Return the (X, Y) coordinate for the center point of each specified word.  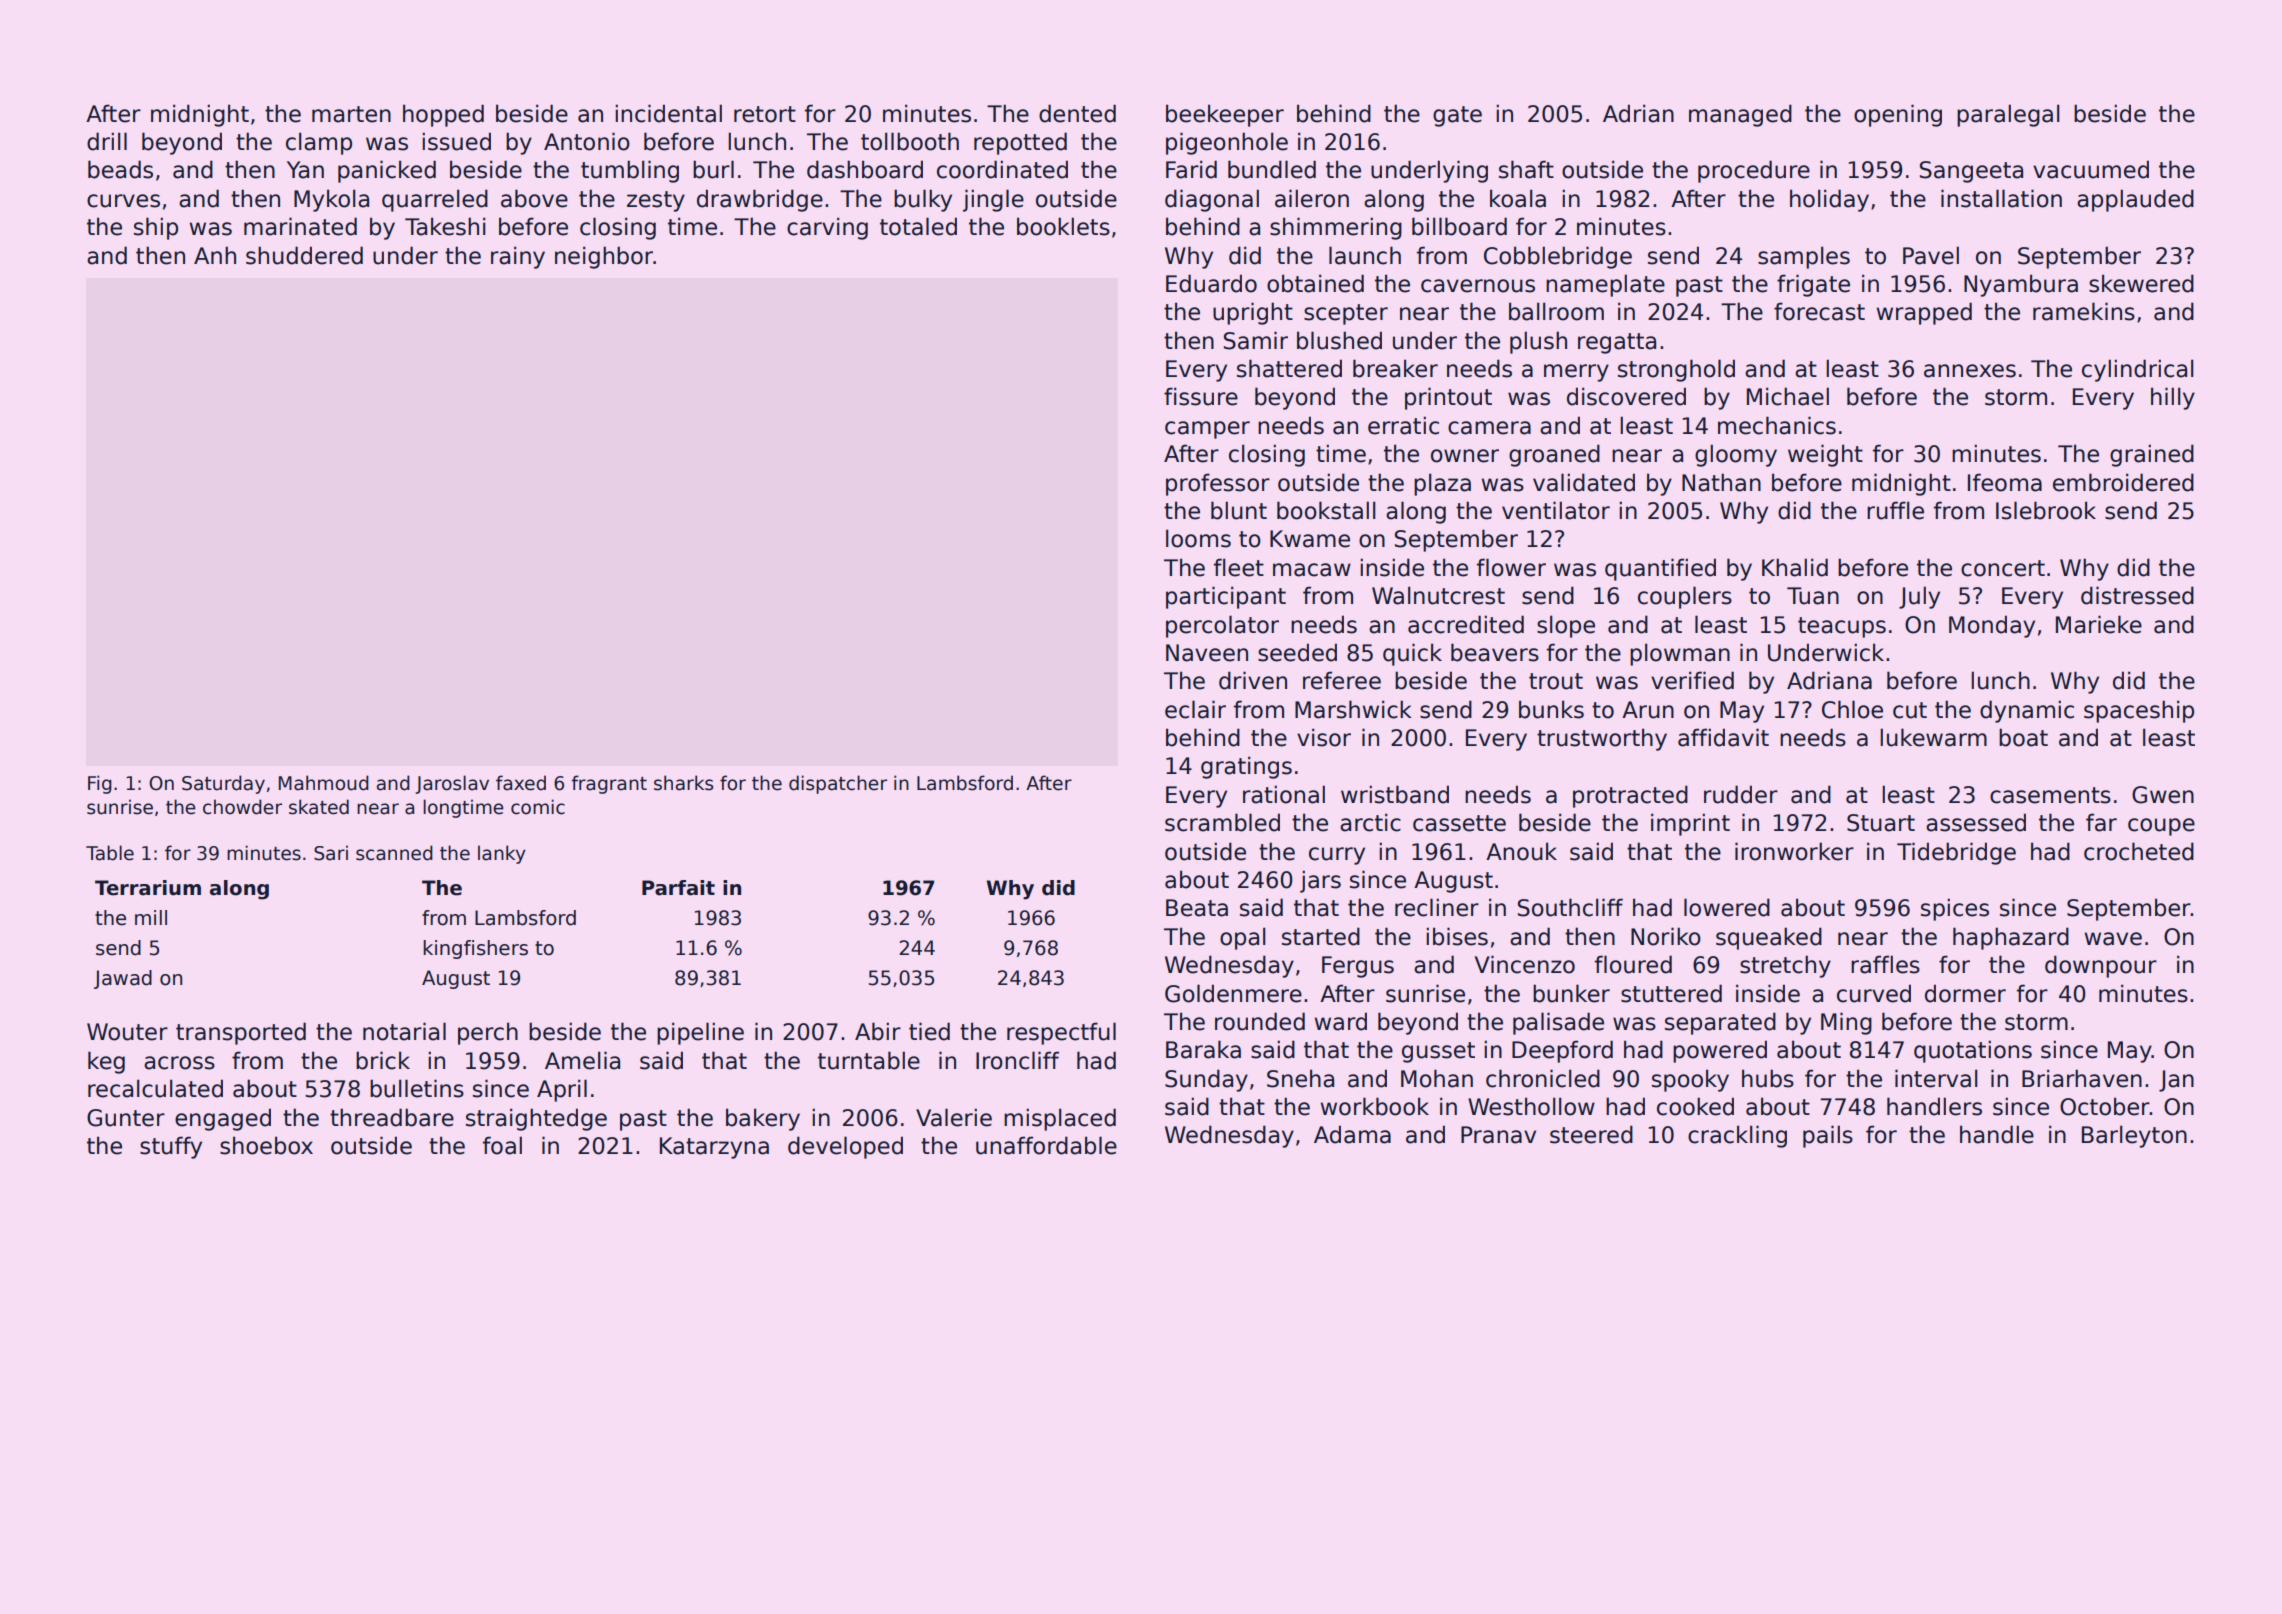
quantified (1660, 569)
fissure (1201, 396)
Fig (100, 784)
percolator (1222, 626)
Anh (215, 255)
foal (502, 1145)
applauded (2135, 200)
